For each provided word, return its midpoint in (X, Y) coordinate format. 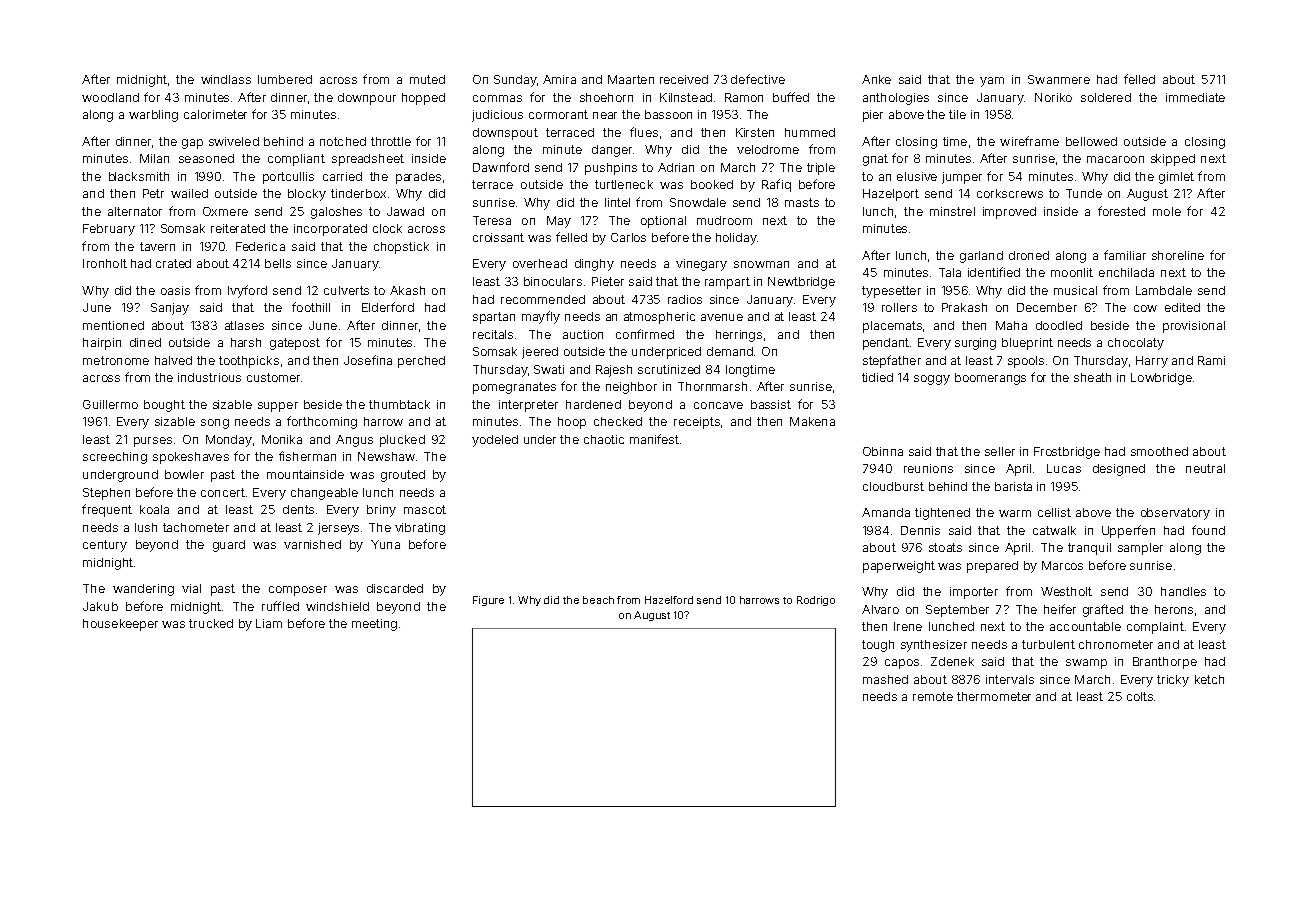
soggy (932, 380)
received (684, 79)
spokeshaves (191, 458)
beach (598, 600)
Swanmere (1059, 79)
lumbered (285, 79)
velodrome (768, 149)
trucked (211, 623)
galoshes (336, 213)
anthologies (896, 99)
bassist (771, 404)
